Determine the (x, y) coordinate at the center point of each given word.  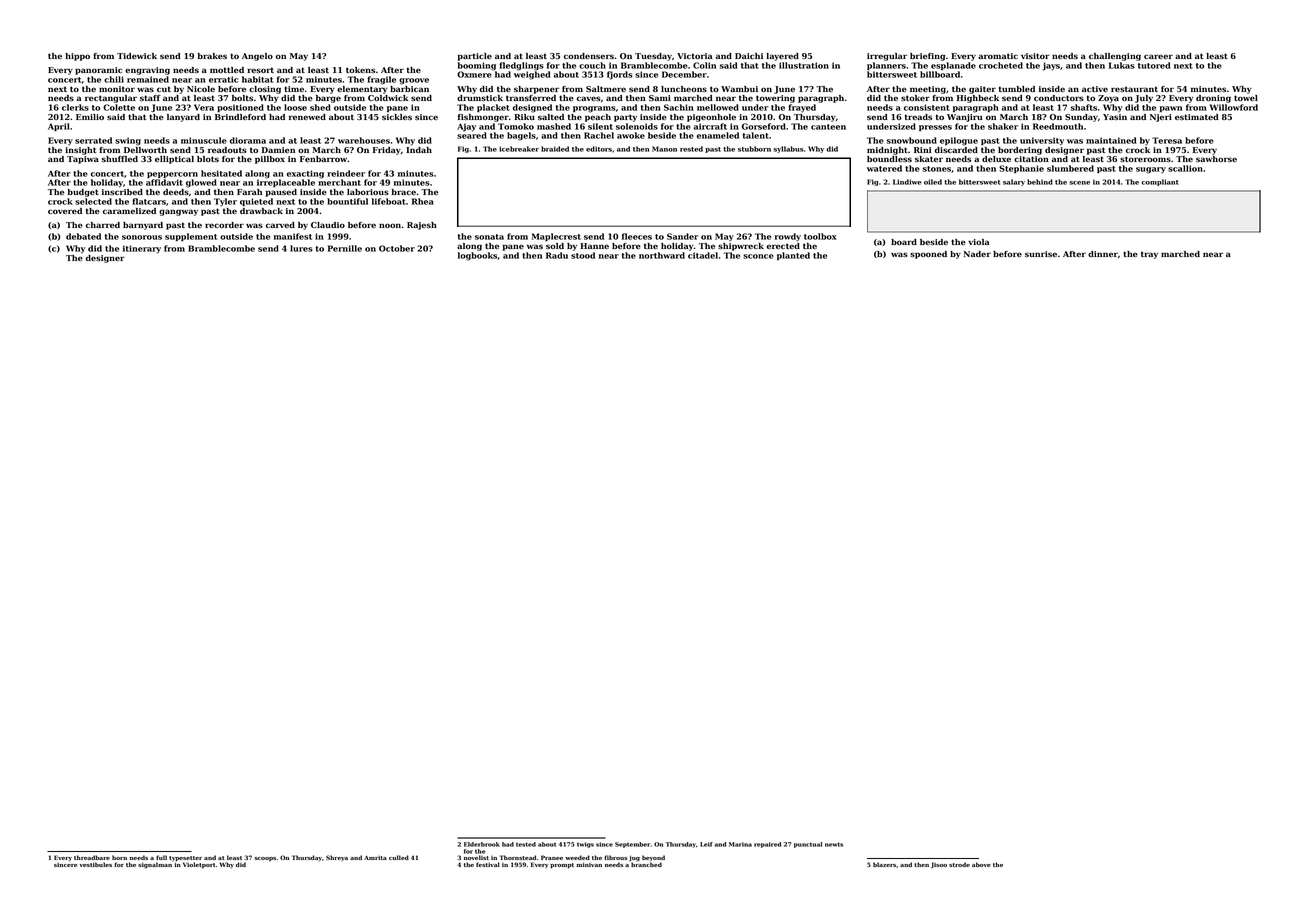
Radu (557, 255)
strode (959, 864)
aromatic (998, 56)
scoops (265, 859)
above (981, 864)
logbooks (477, 256)
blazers (884, 864)
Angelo (257, 57)
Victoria (694, 56)
